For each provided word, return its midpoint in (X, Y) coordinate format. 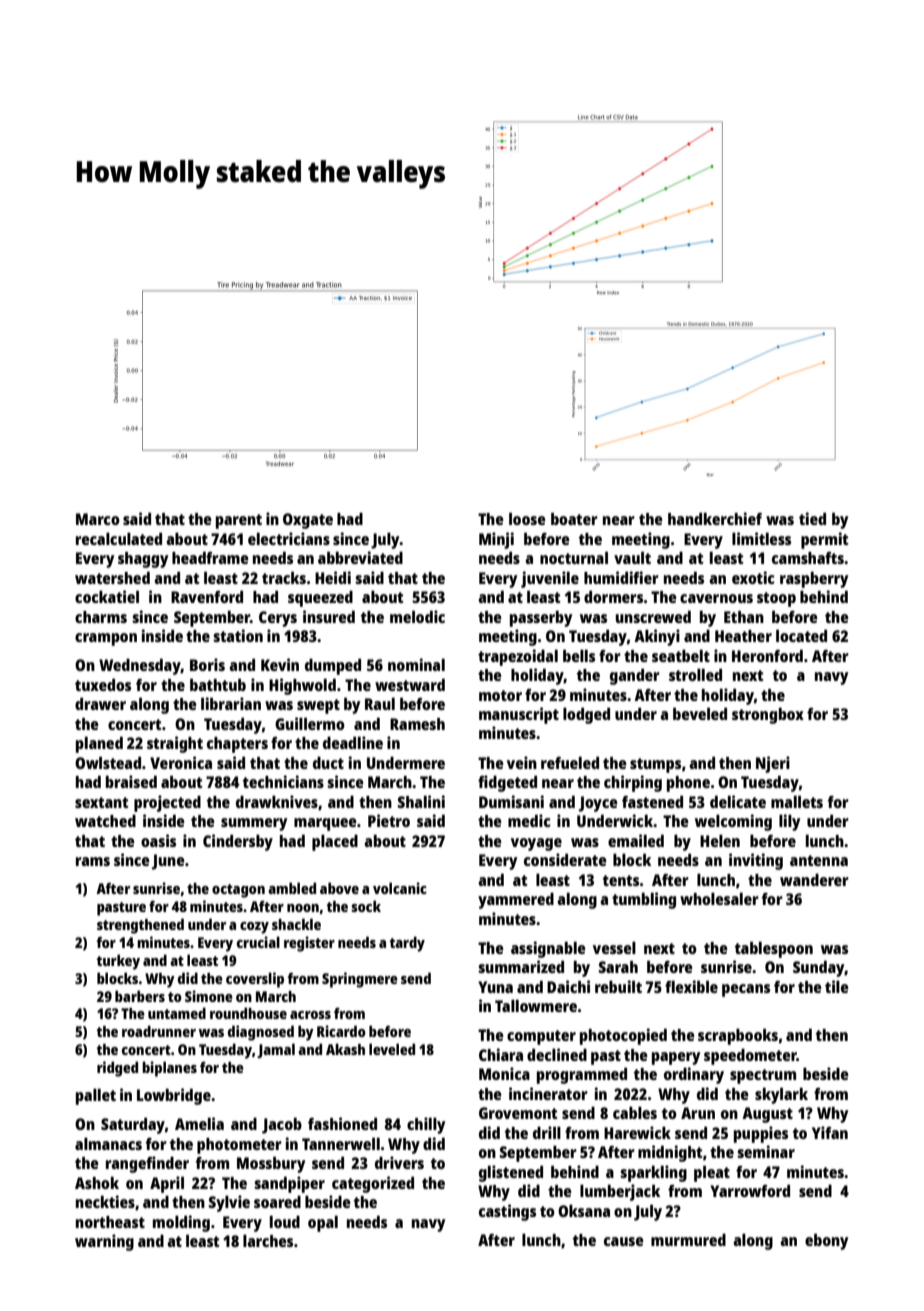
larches (268, 1241)
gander (635, 676)
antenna (819, 860)
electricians (289, 538)
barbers (140, 996)
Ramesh (417, 724)
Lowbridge (174, 1096)
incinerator (548, 1093)
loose (527, 518)
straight (175, 744)
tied (812, 518)
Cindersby (238, 842)
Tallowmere (536, 1006)
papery (676, 1058)
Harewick (637, 1132)
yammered (516, 901)
